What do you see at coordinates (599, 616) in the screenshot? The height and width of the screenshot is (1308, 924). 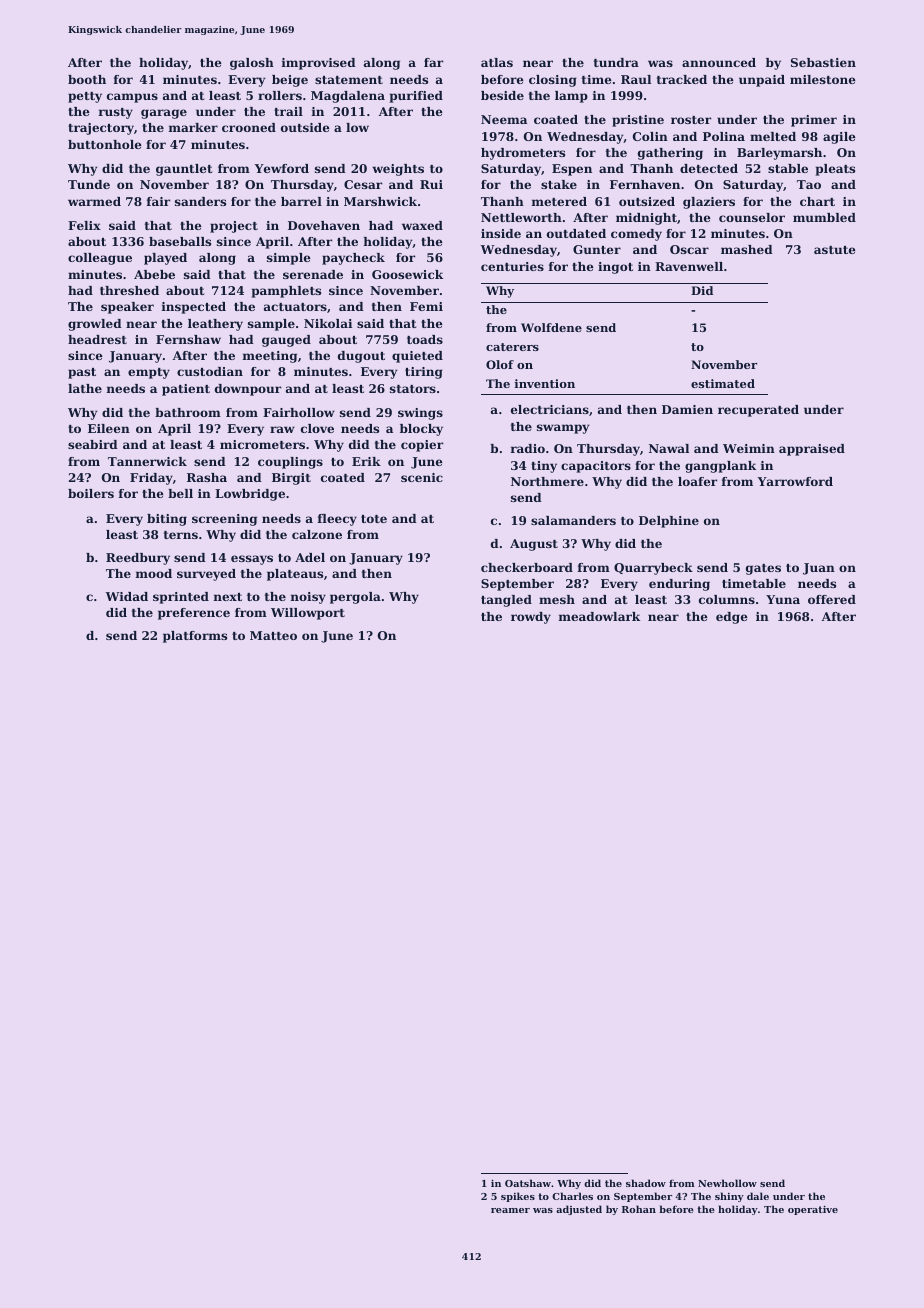 I see `meadowlark` at bounding box center [599, 616].
